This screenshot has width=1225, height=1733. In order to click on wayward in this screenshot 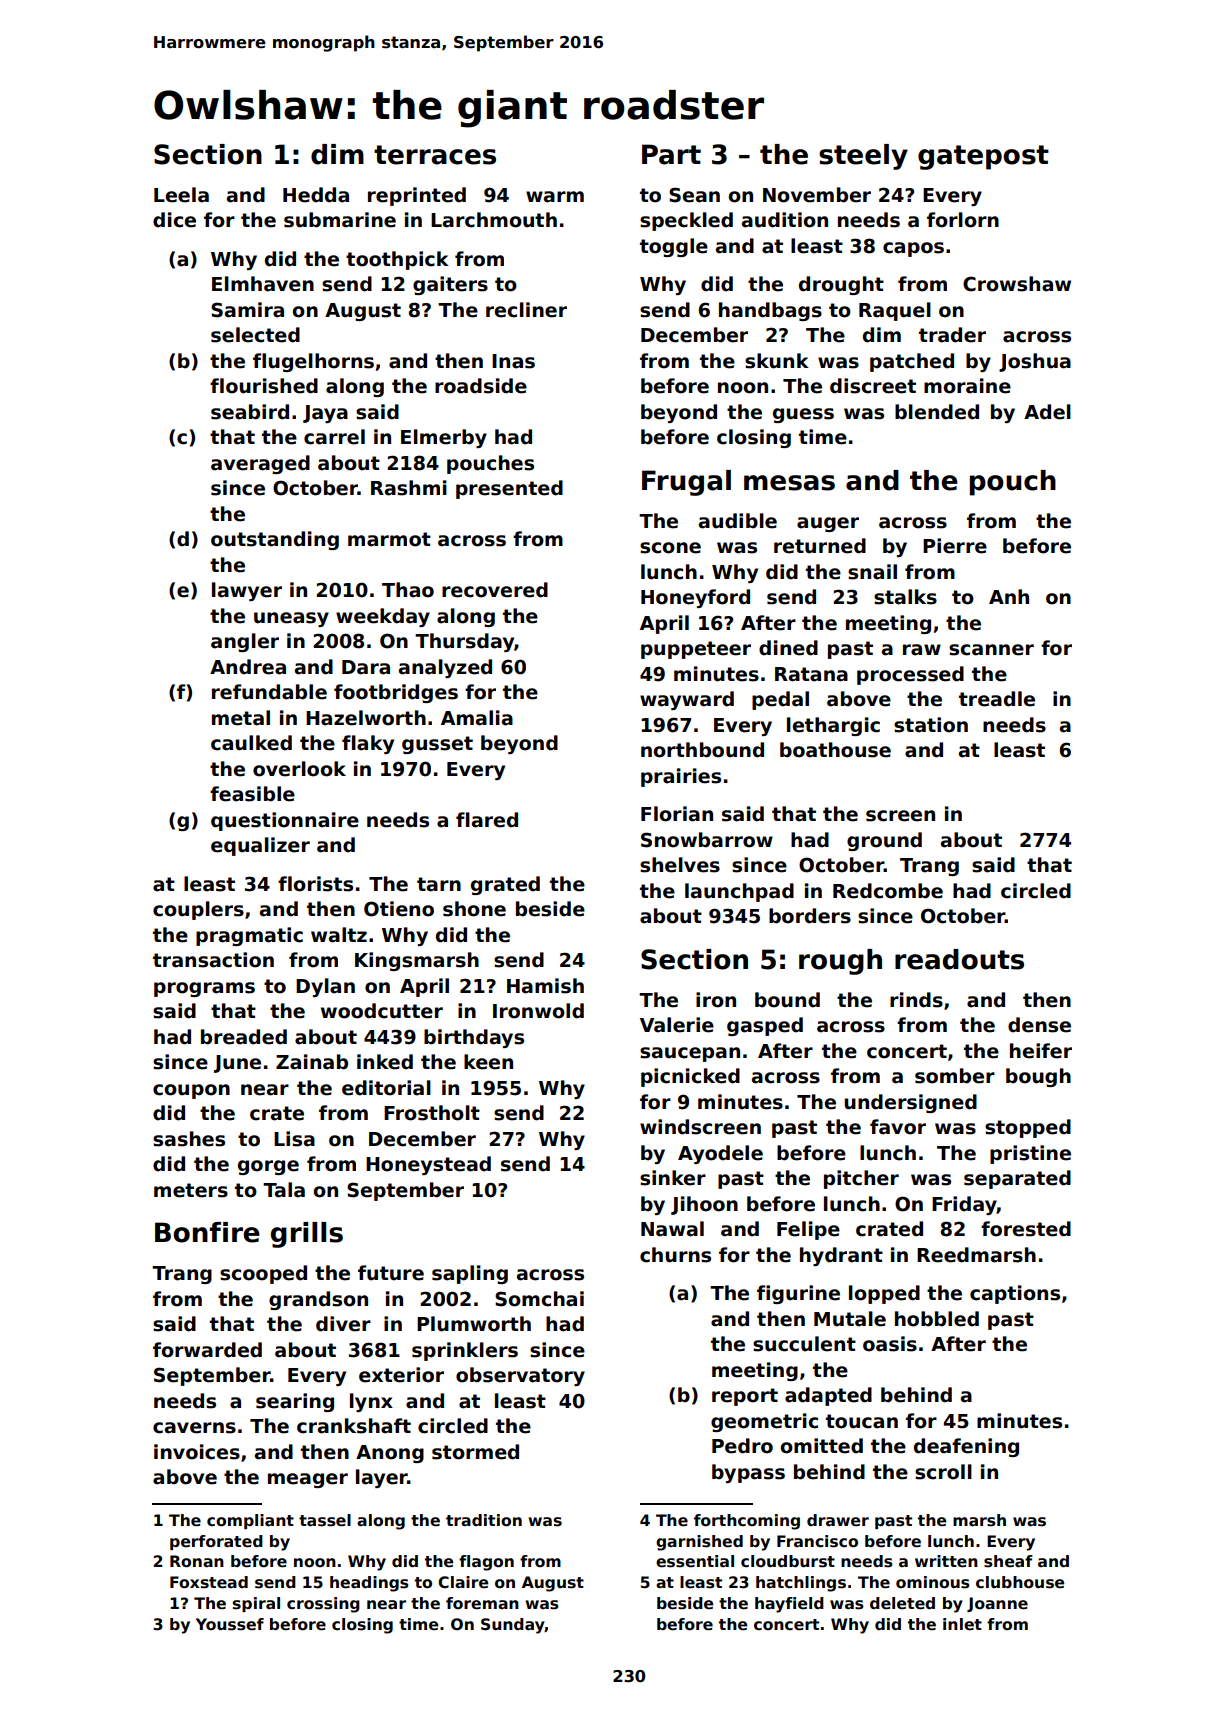, I will do `click(687, 700)`.
